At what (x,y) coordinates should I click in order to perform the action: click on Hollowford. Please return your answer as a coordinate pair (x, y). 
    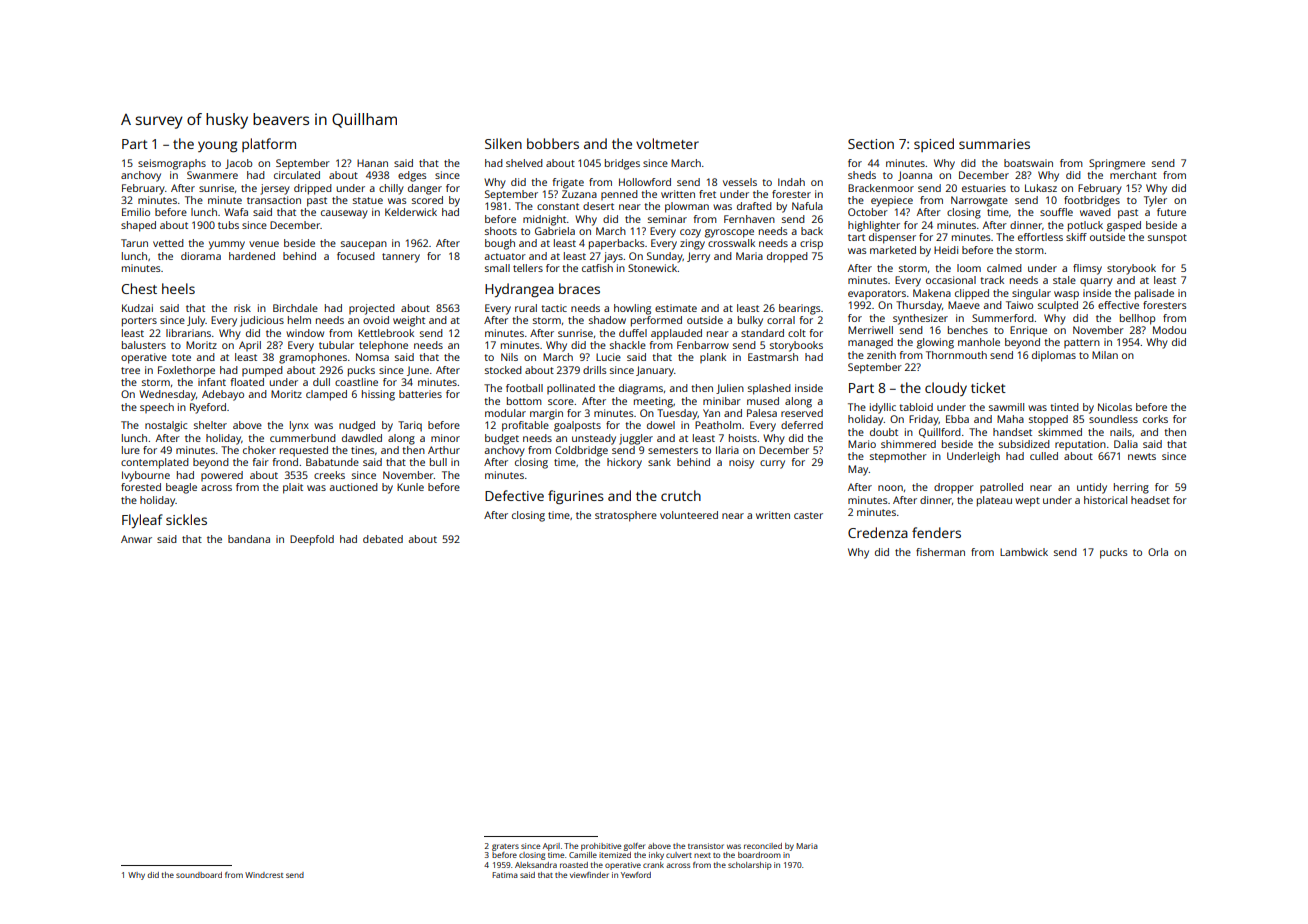
    Looking at the image, I should click on (645, 182).
